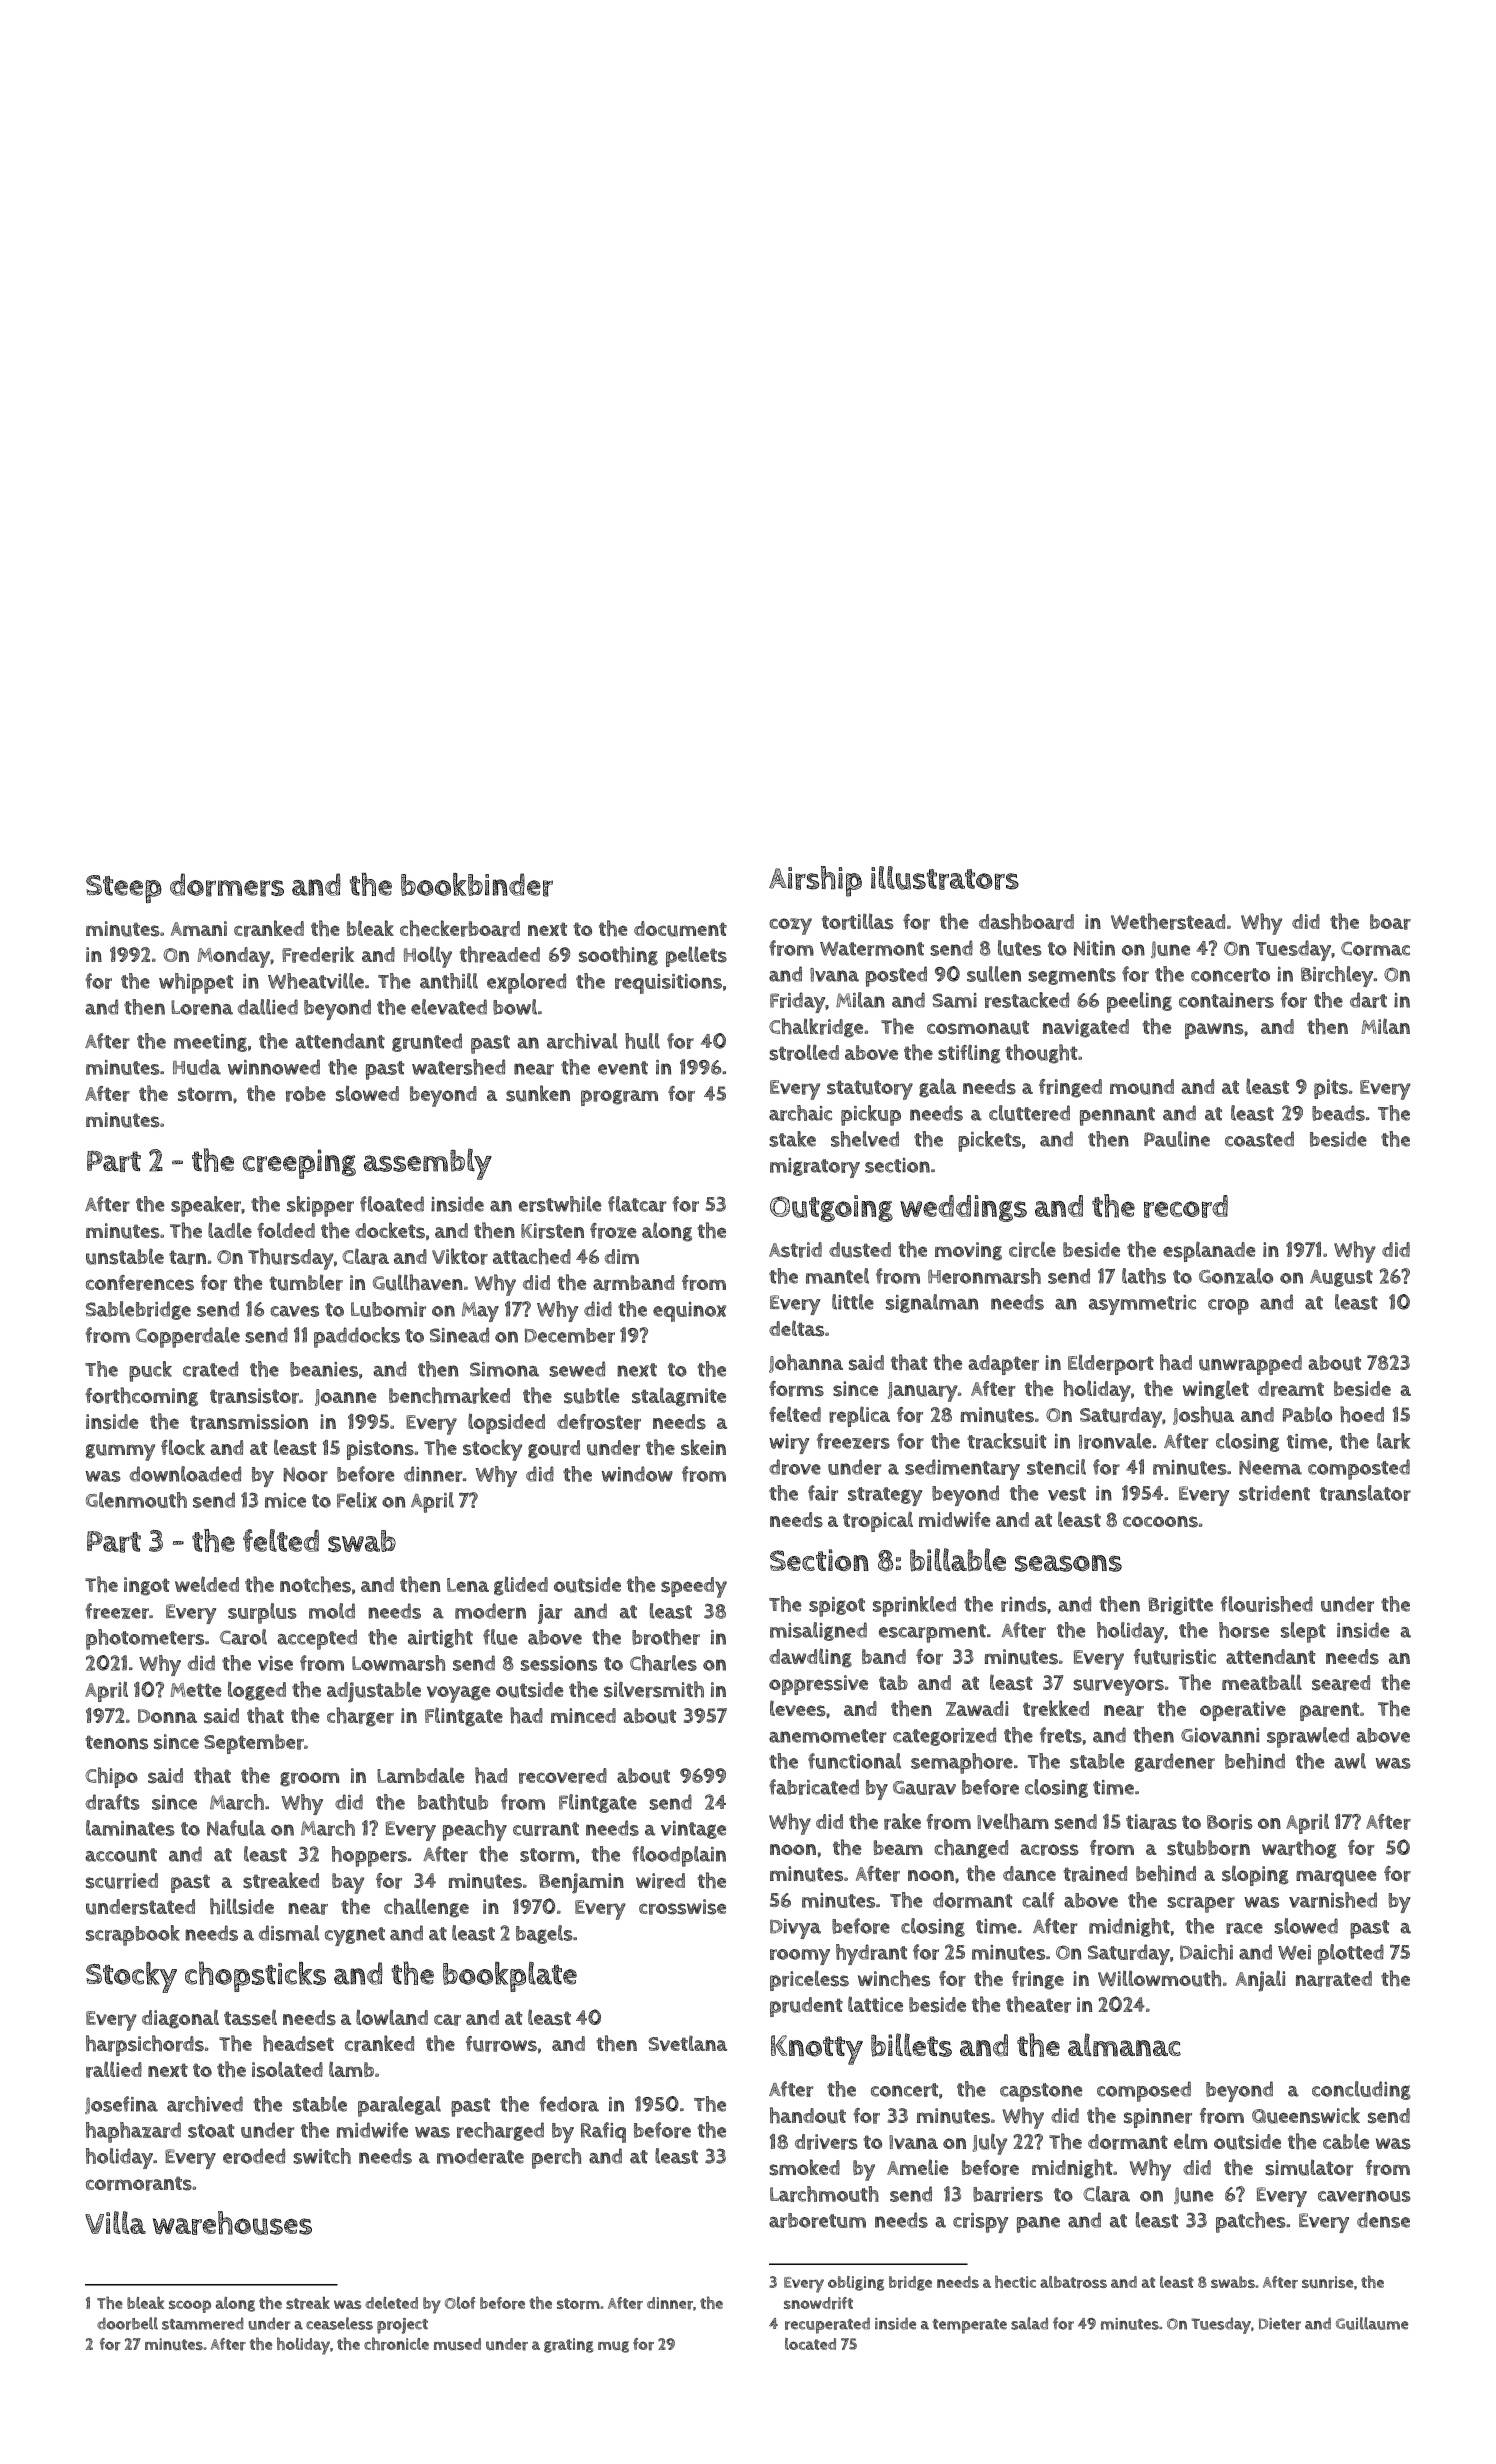  What do you see at coordinates (1168, 921) in the document?
I see `Wetherstead` at bounding box center [1168, 921].
